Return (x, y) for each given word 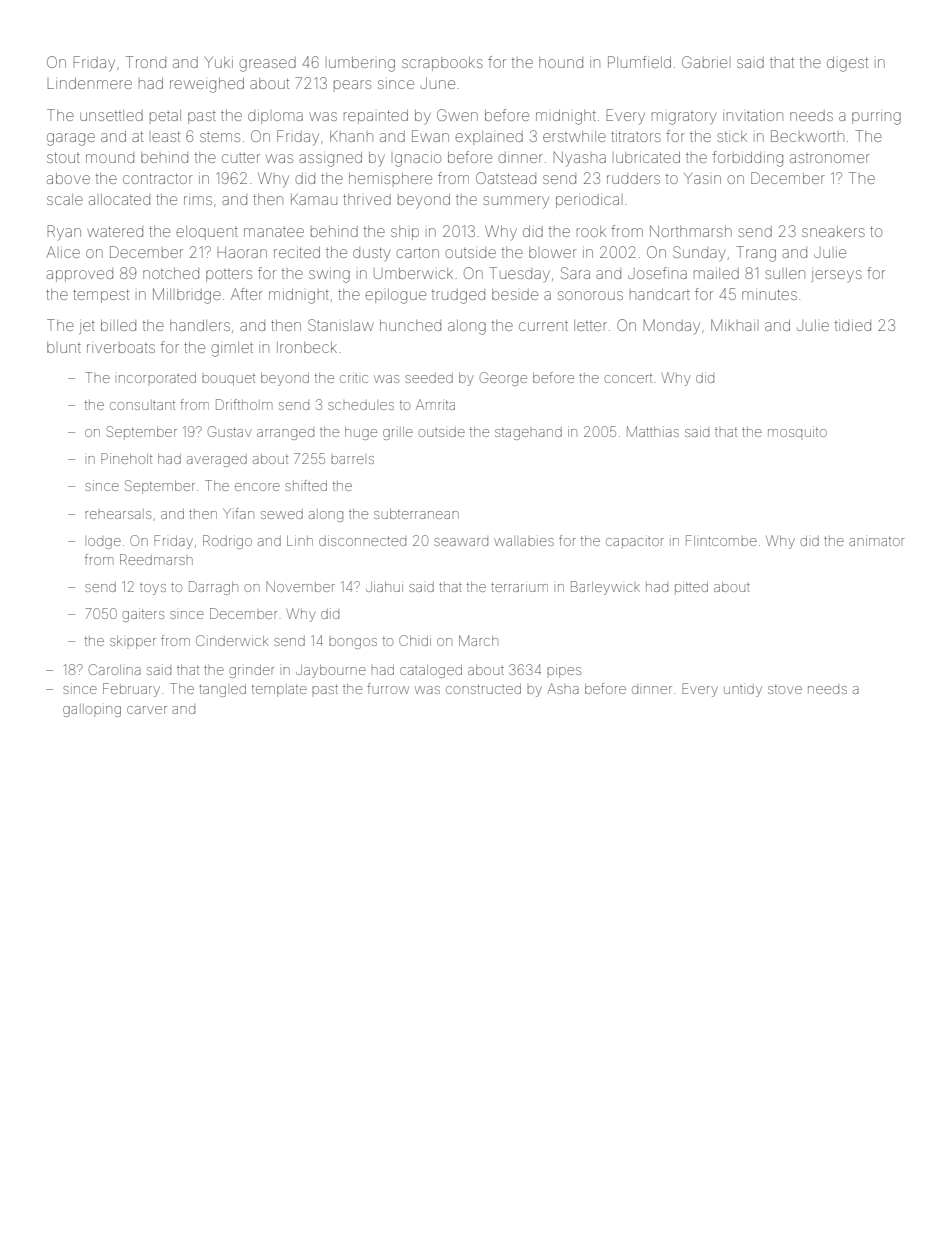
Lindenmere (90, 83)
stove (785, 689)
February (131, 690)
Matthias (653, 431)
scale (65, 199)
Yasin (702, 178)
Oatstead (506, 178)
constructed (483, 689)
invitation (753, 115)
